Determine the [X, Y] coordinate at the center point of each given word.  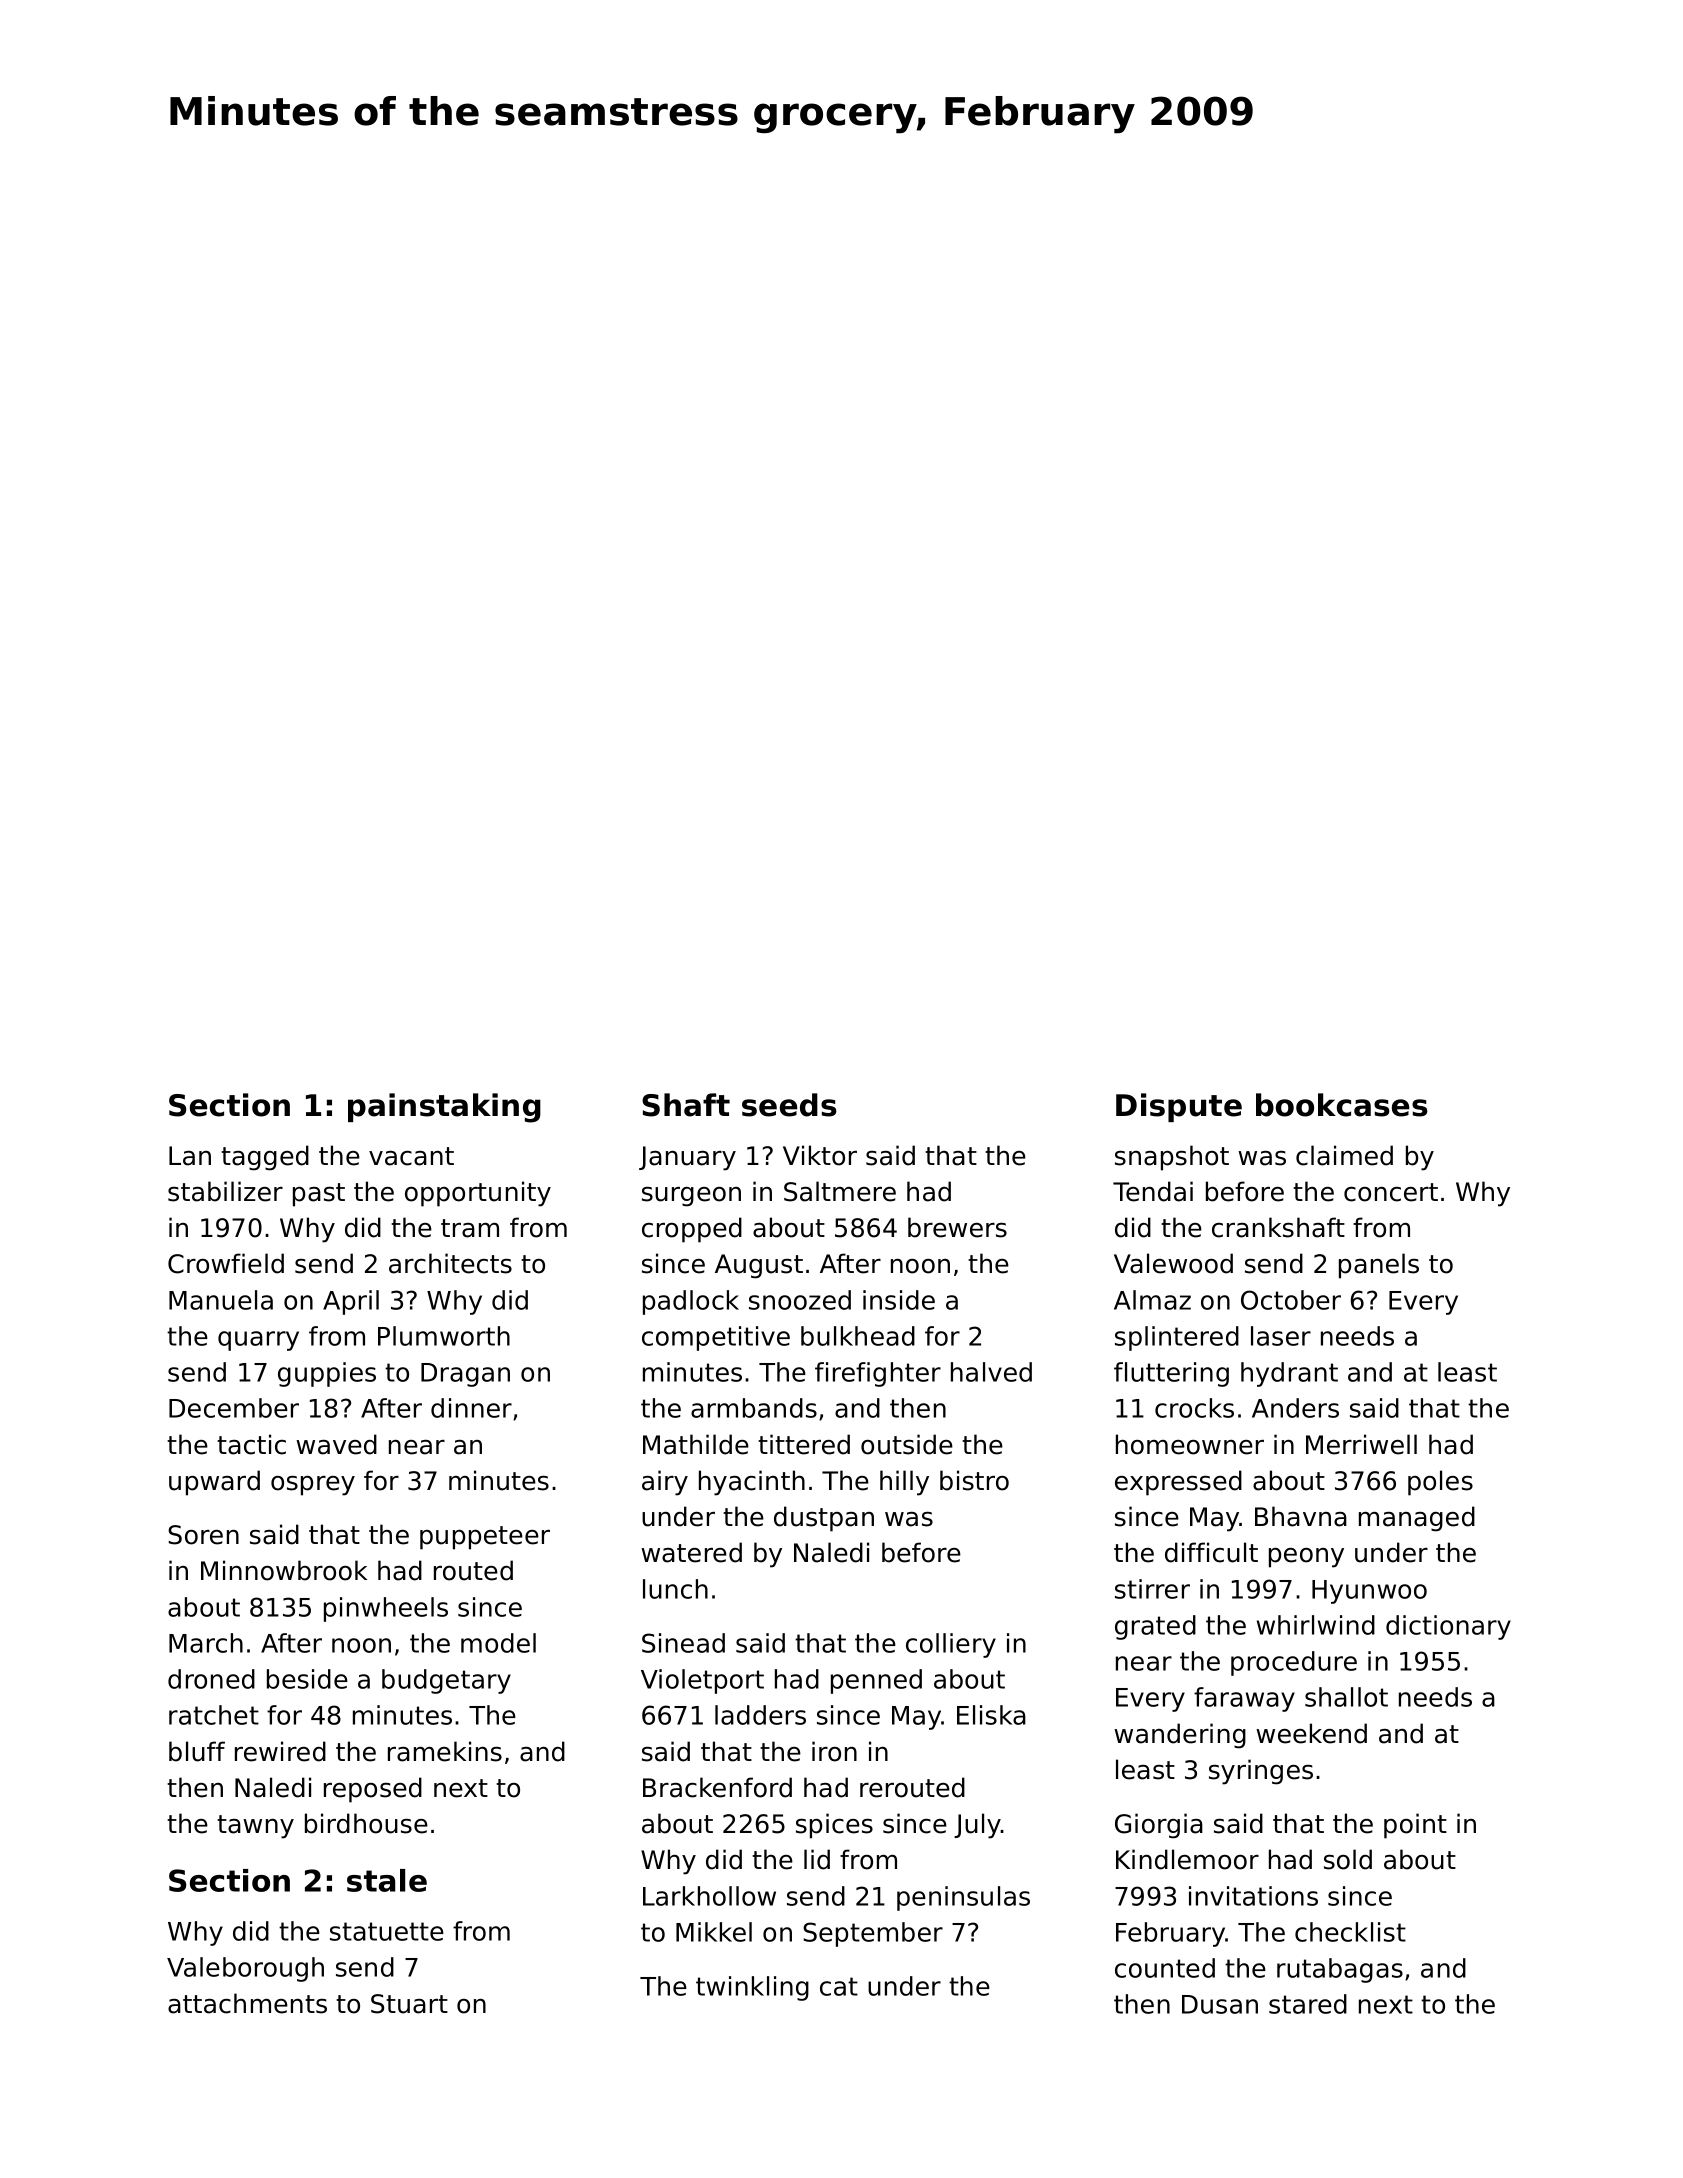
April [351, 1302]
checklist [1350, 1932]
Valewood [1173, 1263]
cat [839, 1986]
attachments [247, 2003]
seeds [789, 1105]
